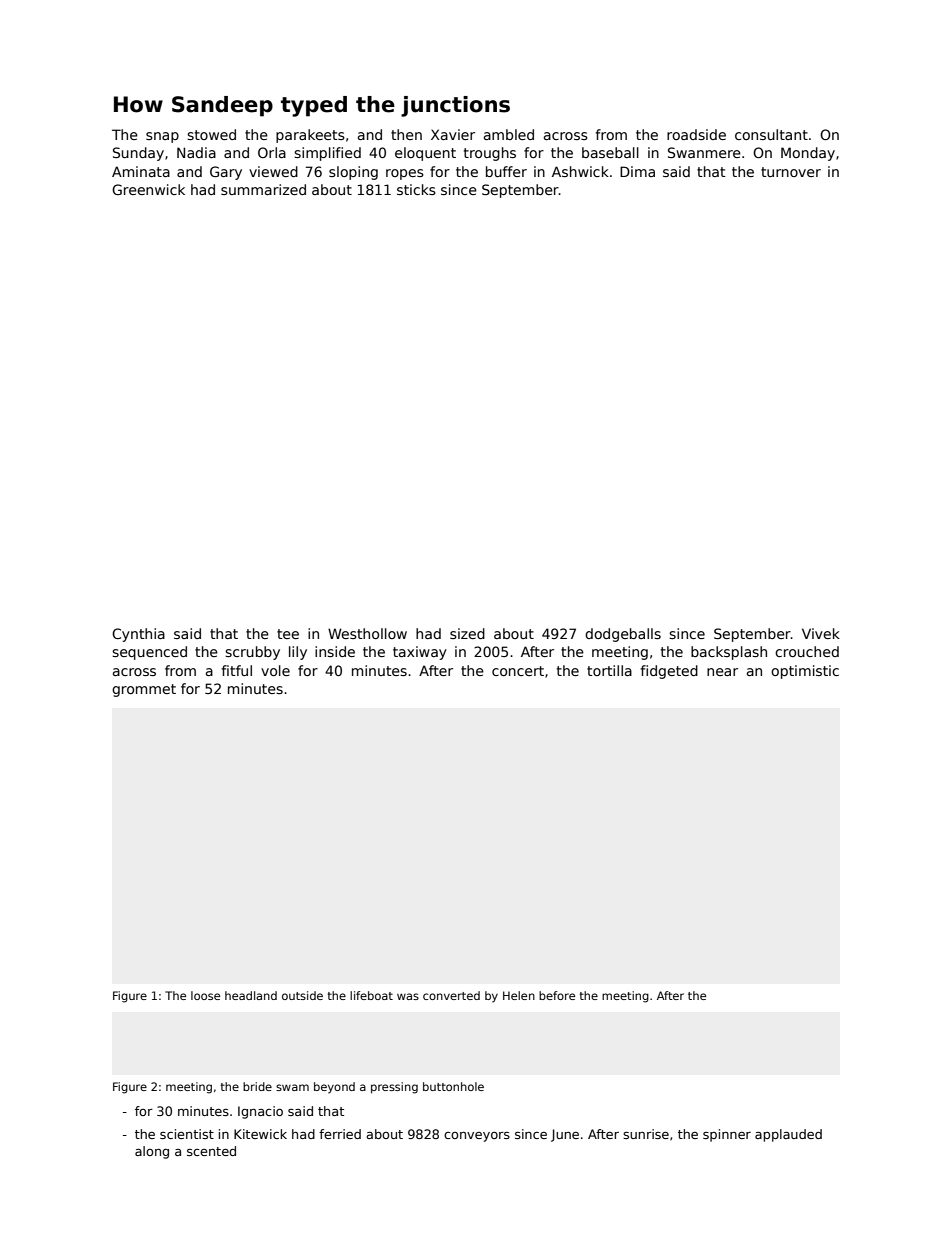 Image resolution: width=952 pixels, height=1233 pixels. Describe the element at coordinates (310, 136) in the screenshot. I see `parakeets` at that location.
